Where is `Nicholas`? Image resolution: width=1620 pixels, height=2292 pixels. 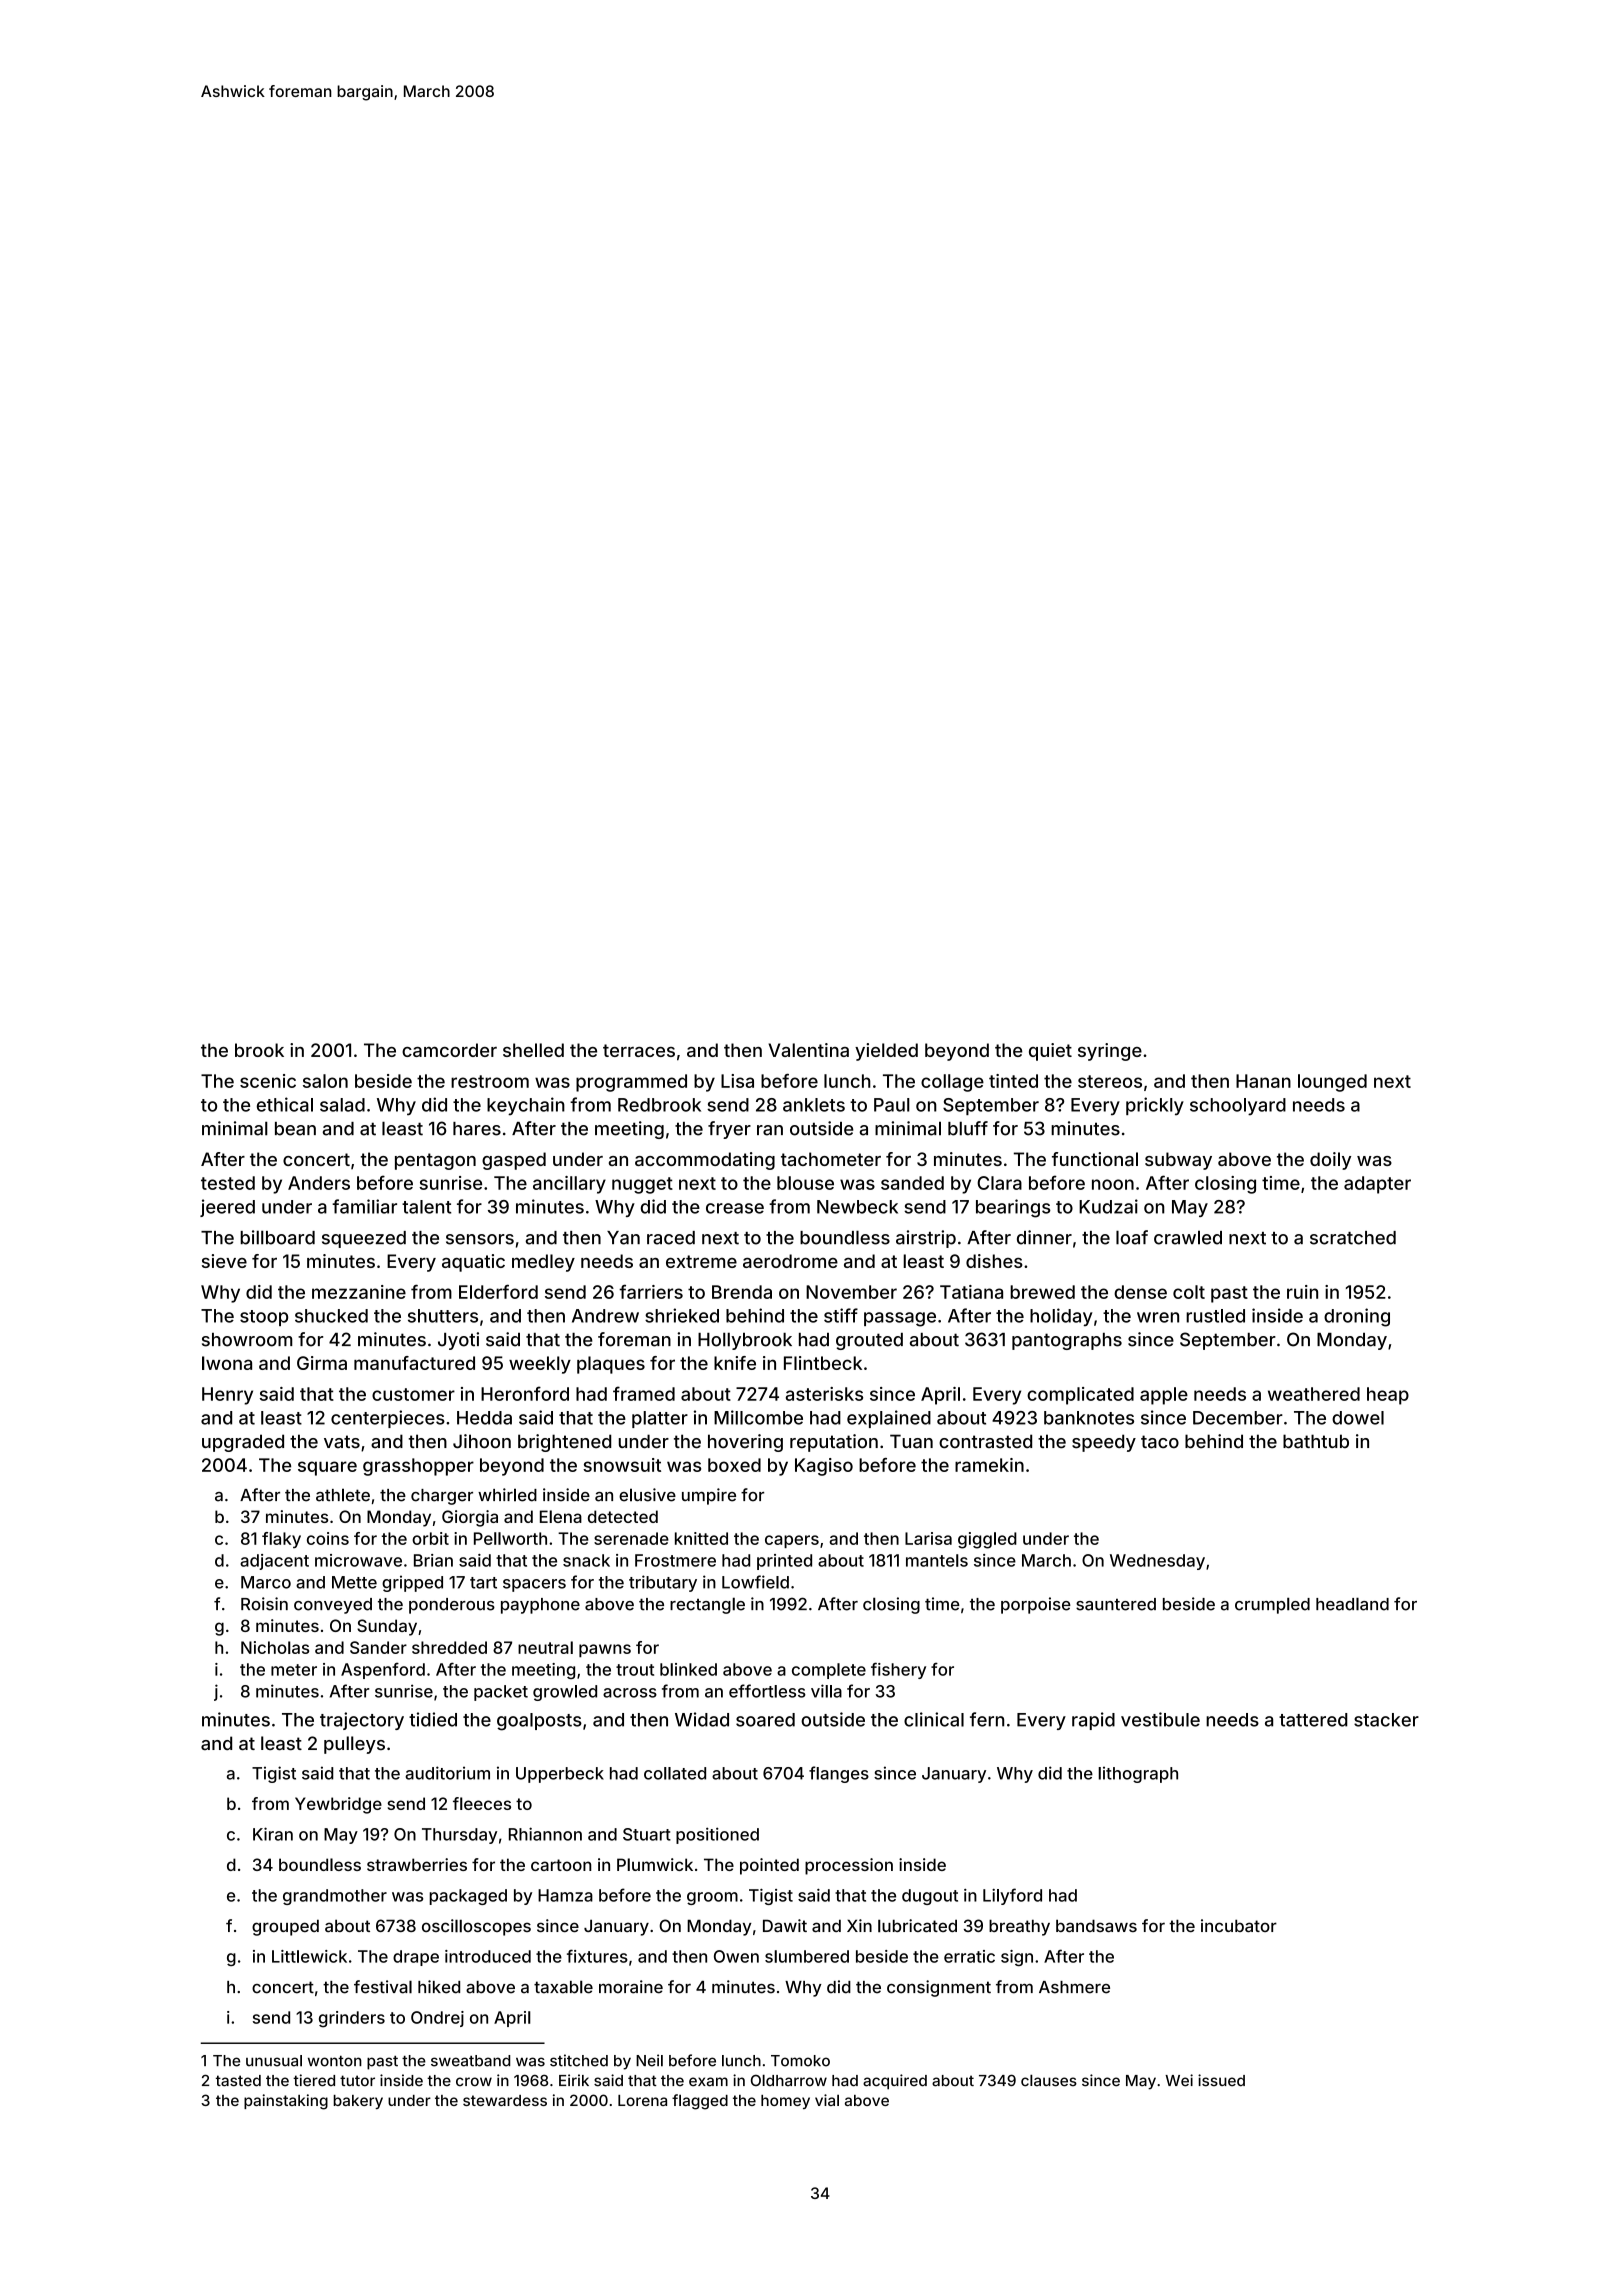 Nicholas is located at coordinates (275, 1647).
